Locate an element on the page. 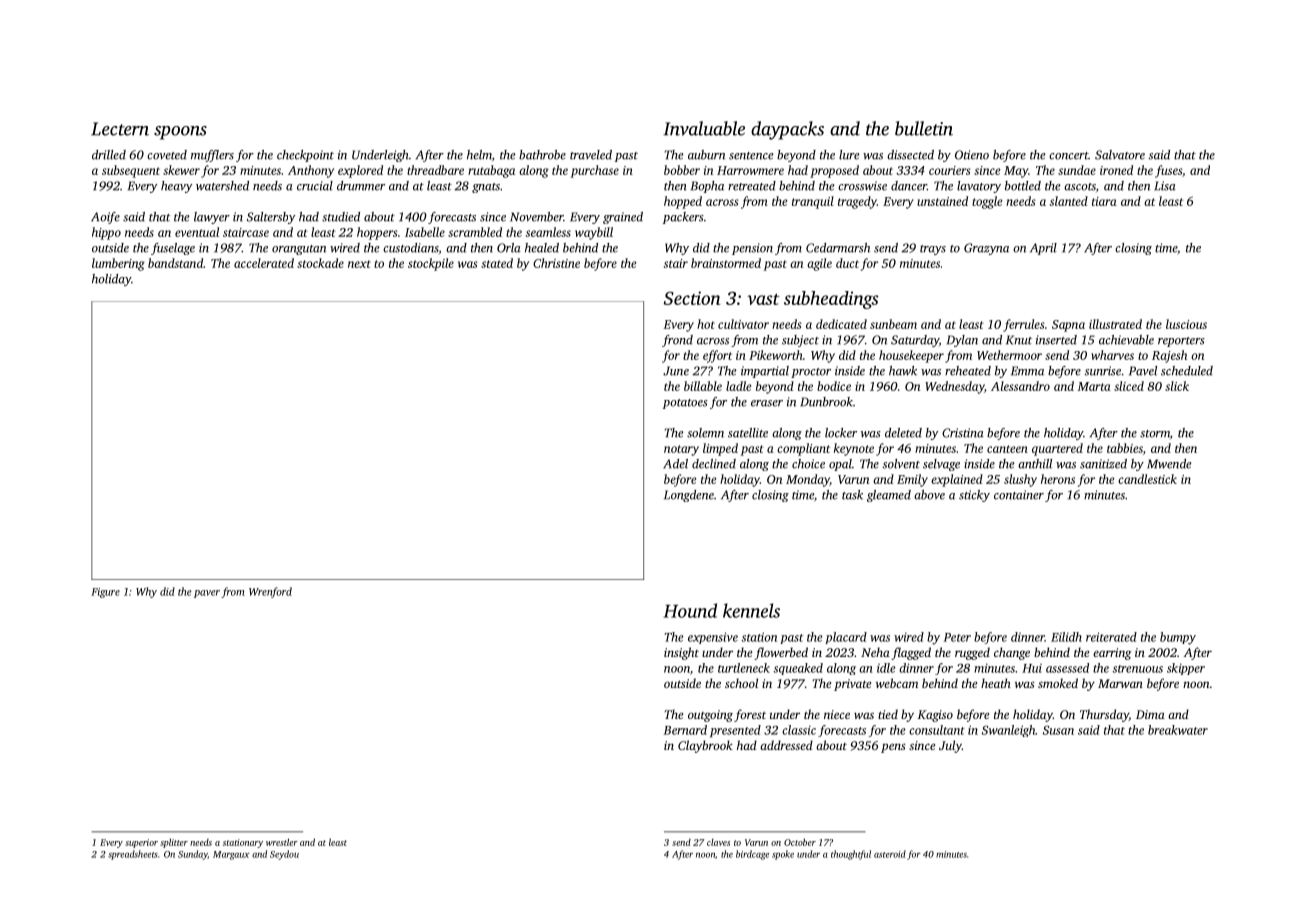  housekeeper is located at coordinates (911, 356).
